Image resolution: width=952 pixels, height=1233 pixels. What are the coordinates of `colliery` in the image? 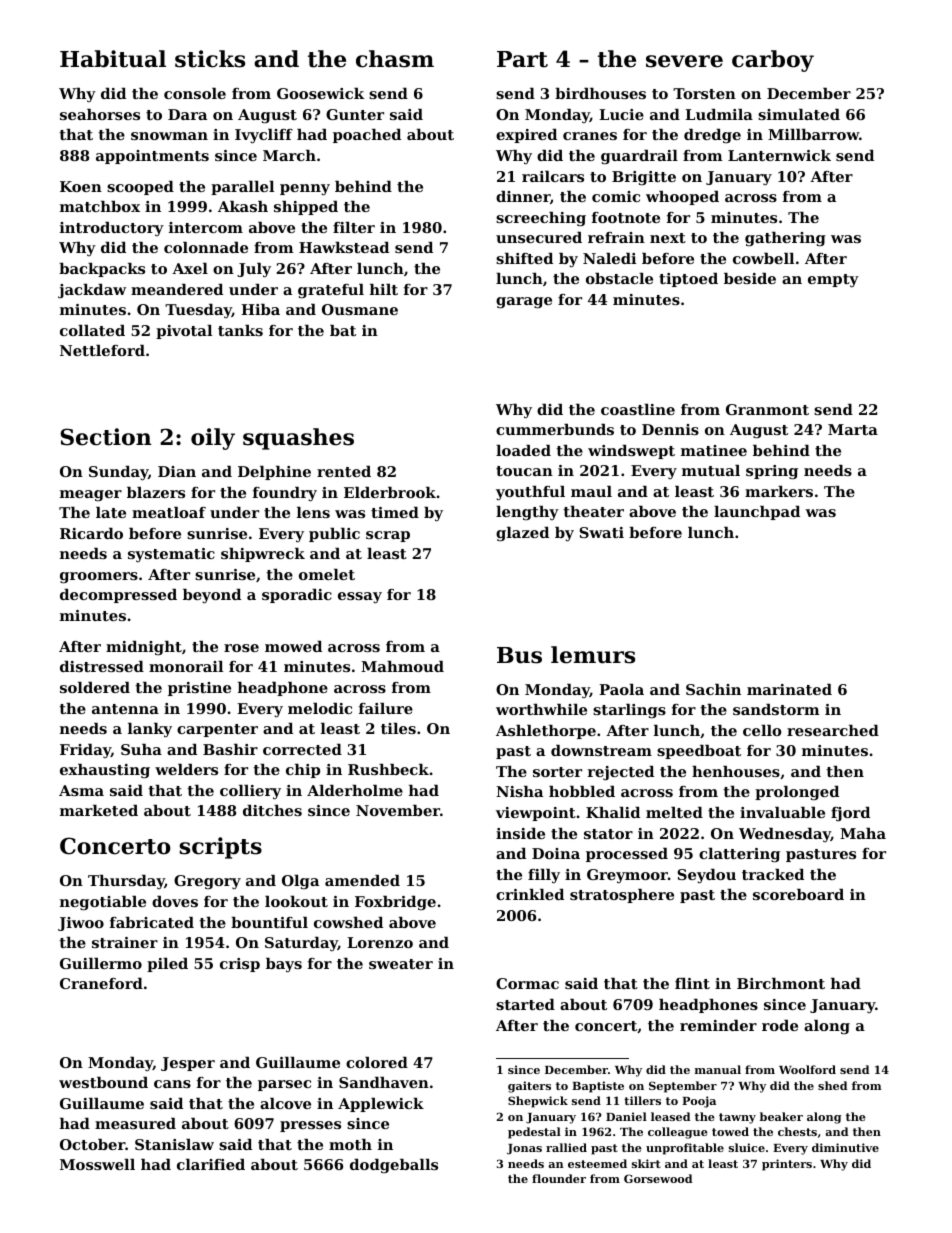 It's located at (250, 792).
